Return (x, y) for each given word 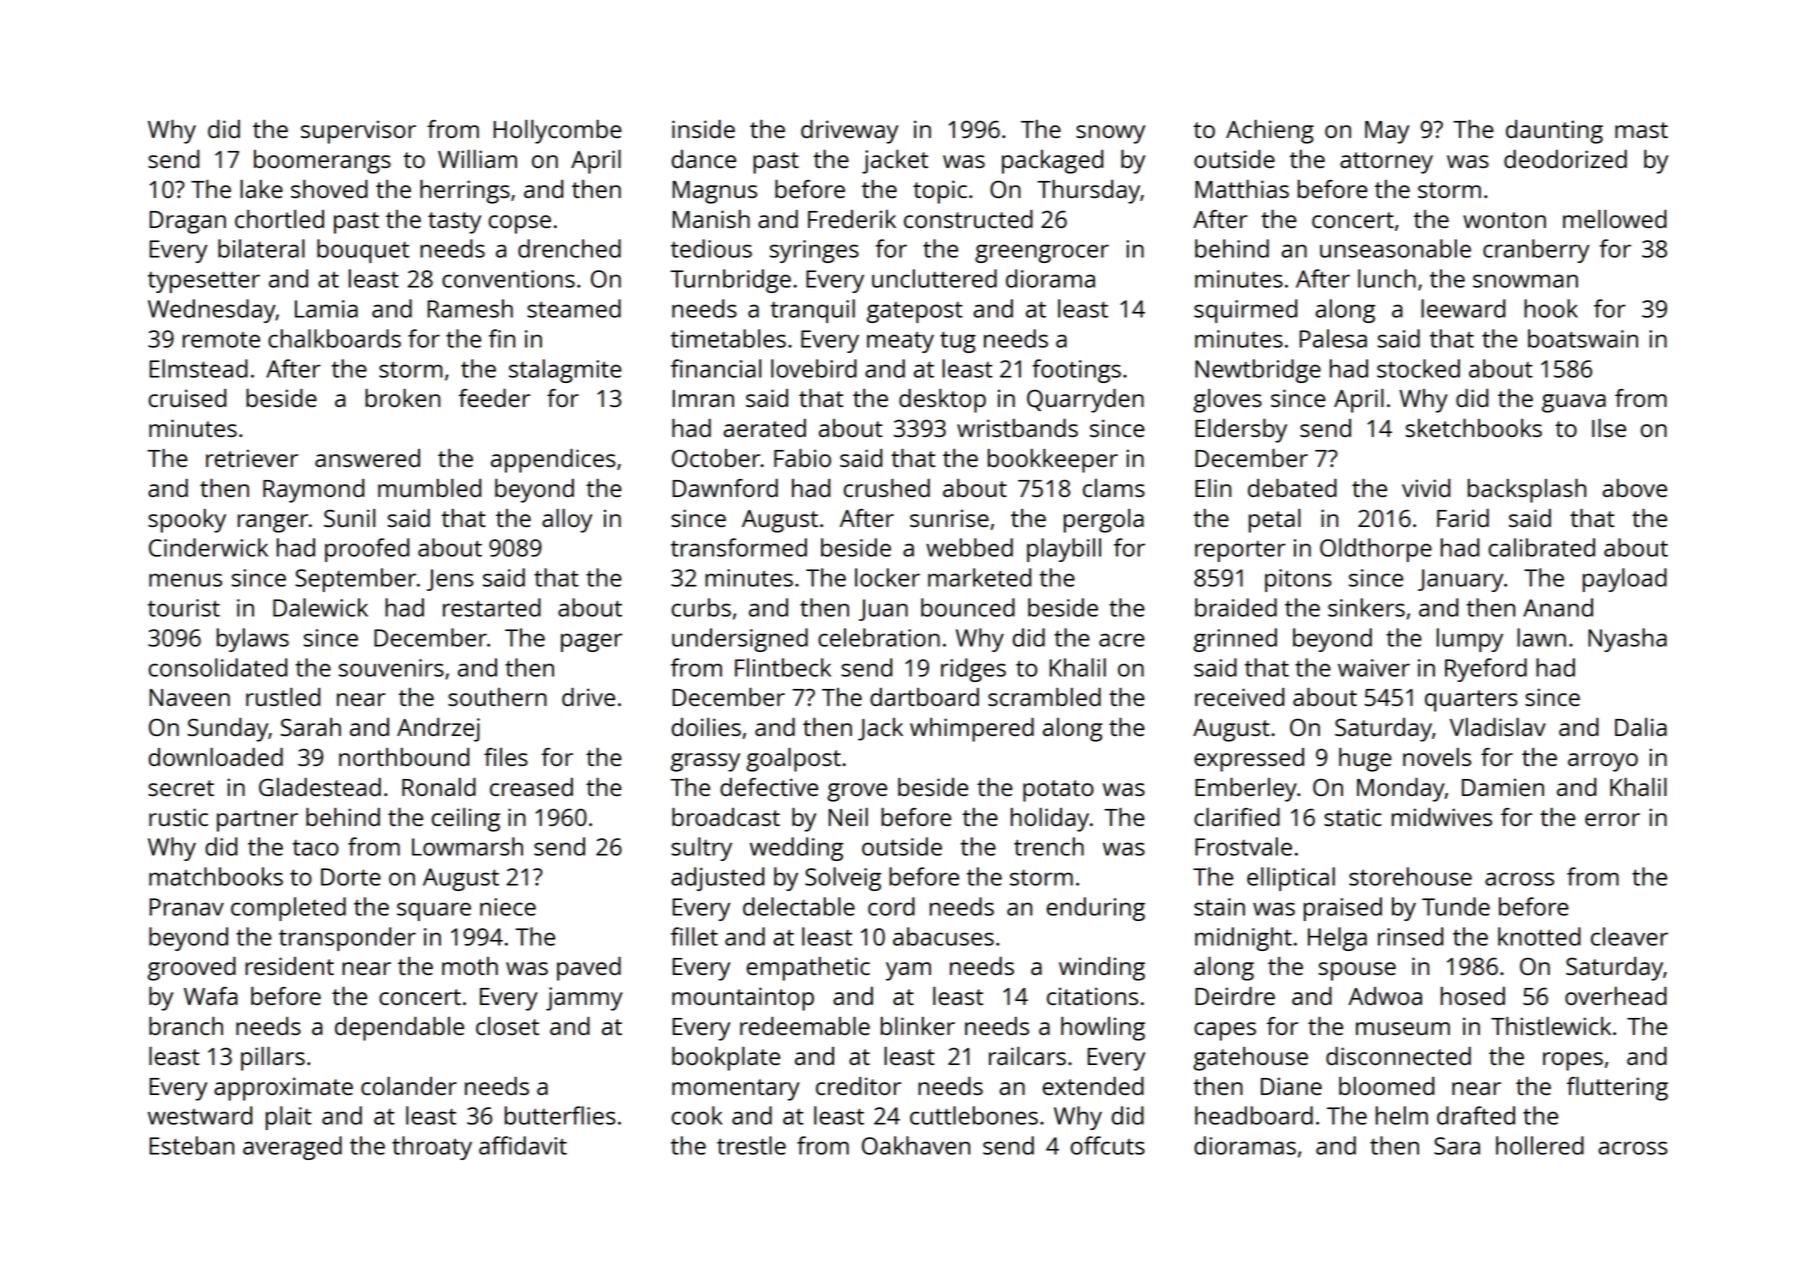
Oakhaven (916, 1145)
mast (1641, 130)
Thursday (1088, 192)
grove (857, 792)
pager (591, 642)
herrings (465, 192)
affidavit (523, 1145)
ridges (973, 670)
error (1612, 819)
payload (1625, 580)
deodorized (1565, 159)
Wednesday (212, 311)
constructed (968, 219)
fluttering (1617, 1089)
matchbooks (216, 876)
